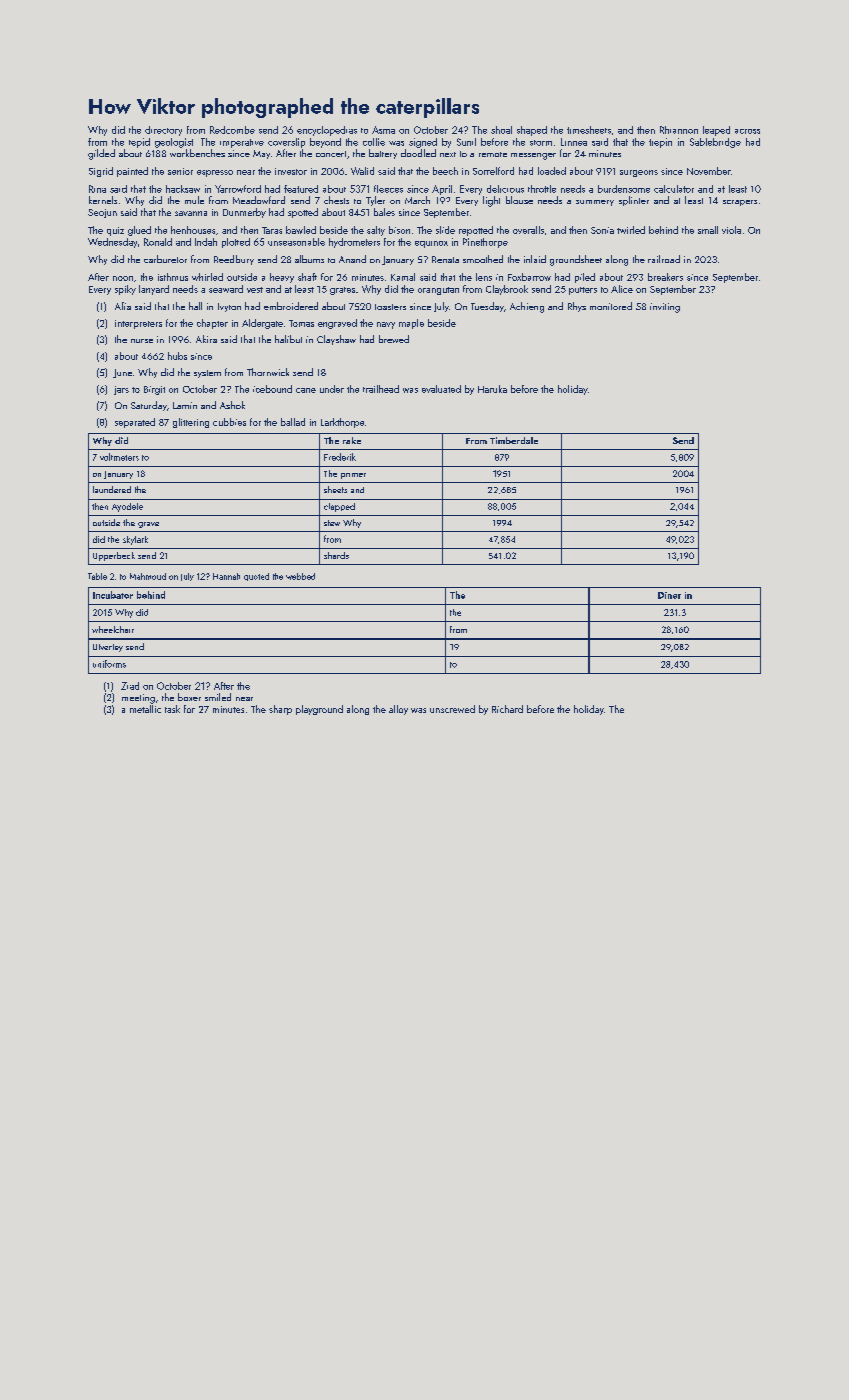 This screenshot has width=849, height=1400. I want to click on November, so click(709, 171).
